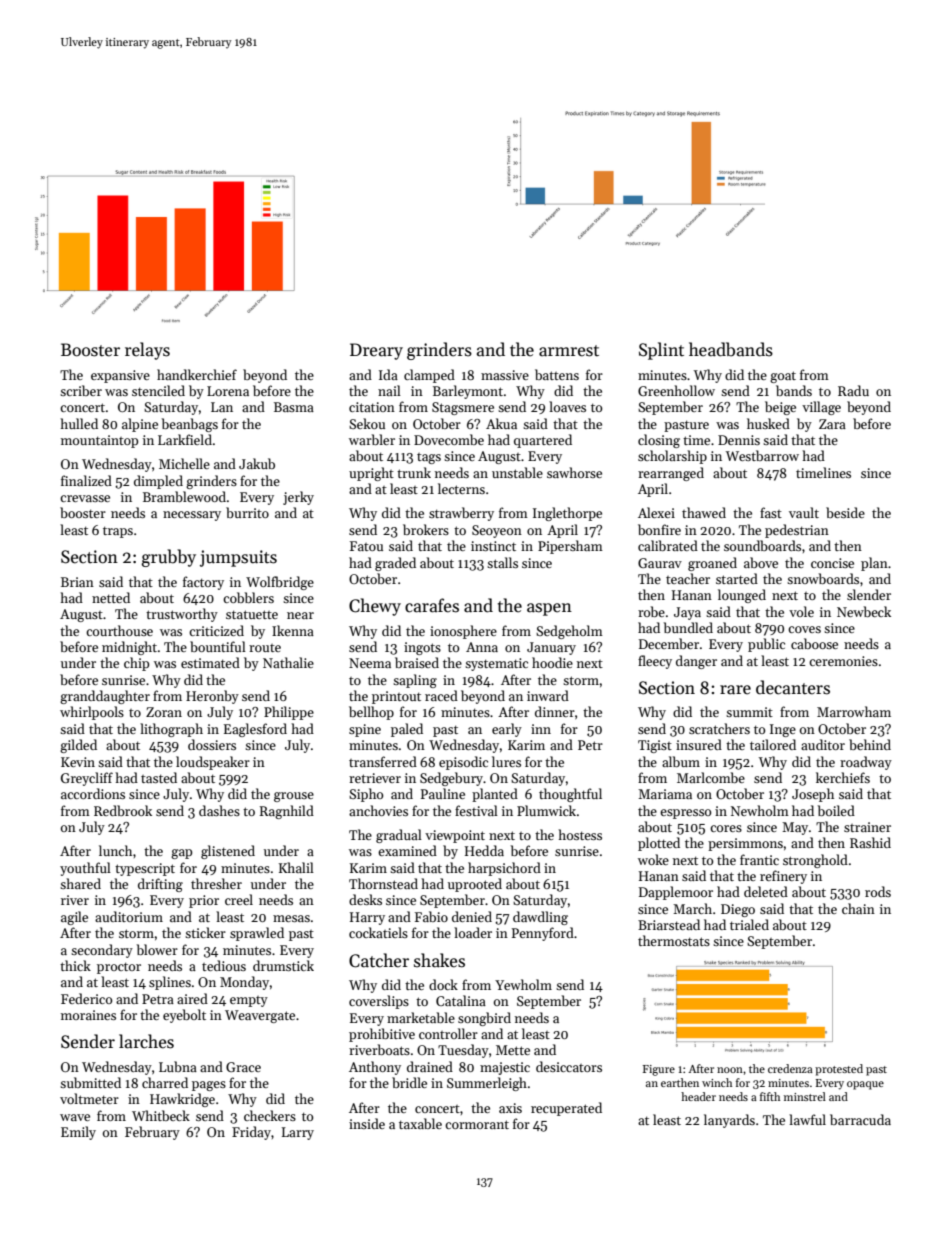 This screenshot has width=952, height=1233. Describe the element at coordinates (367, 1123) in the screenshot. I see `inside` at that location.
